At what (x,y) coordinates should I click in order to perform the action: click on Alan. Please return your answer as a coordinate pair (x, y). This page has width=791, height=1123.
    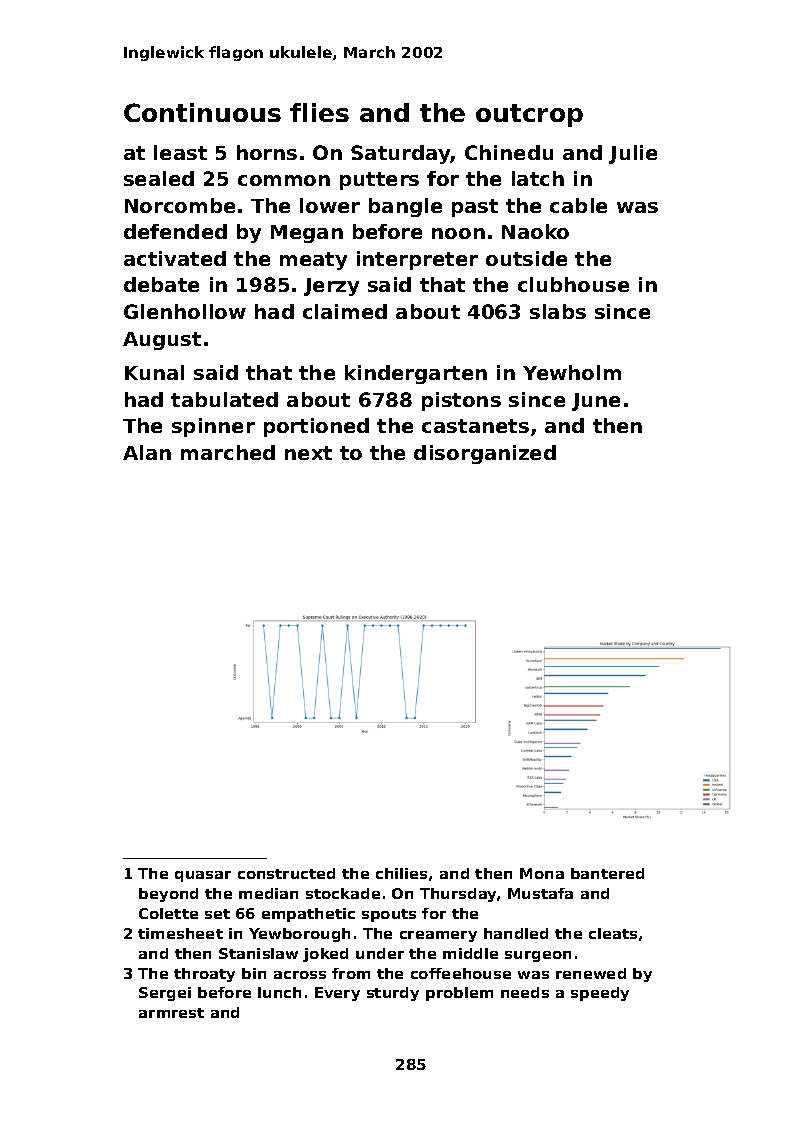
    Looking at the image, I should click on (147, 452).
